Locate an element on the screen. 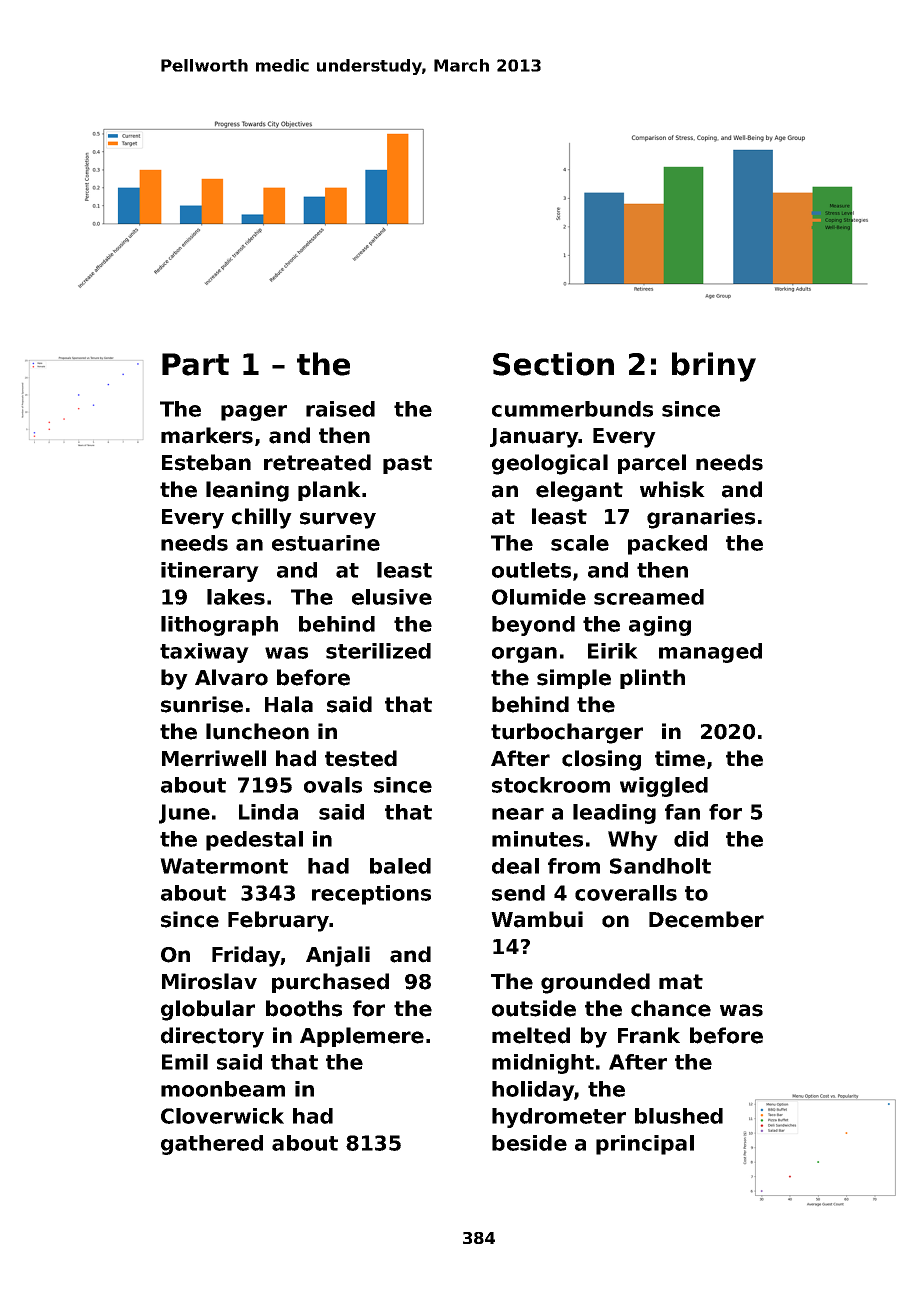  turbocharger is located at coordinates (567, 733).
